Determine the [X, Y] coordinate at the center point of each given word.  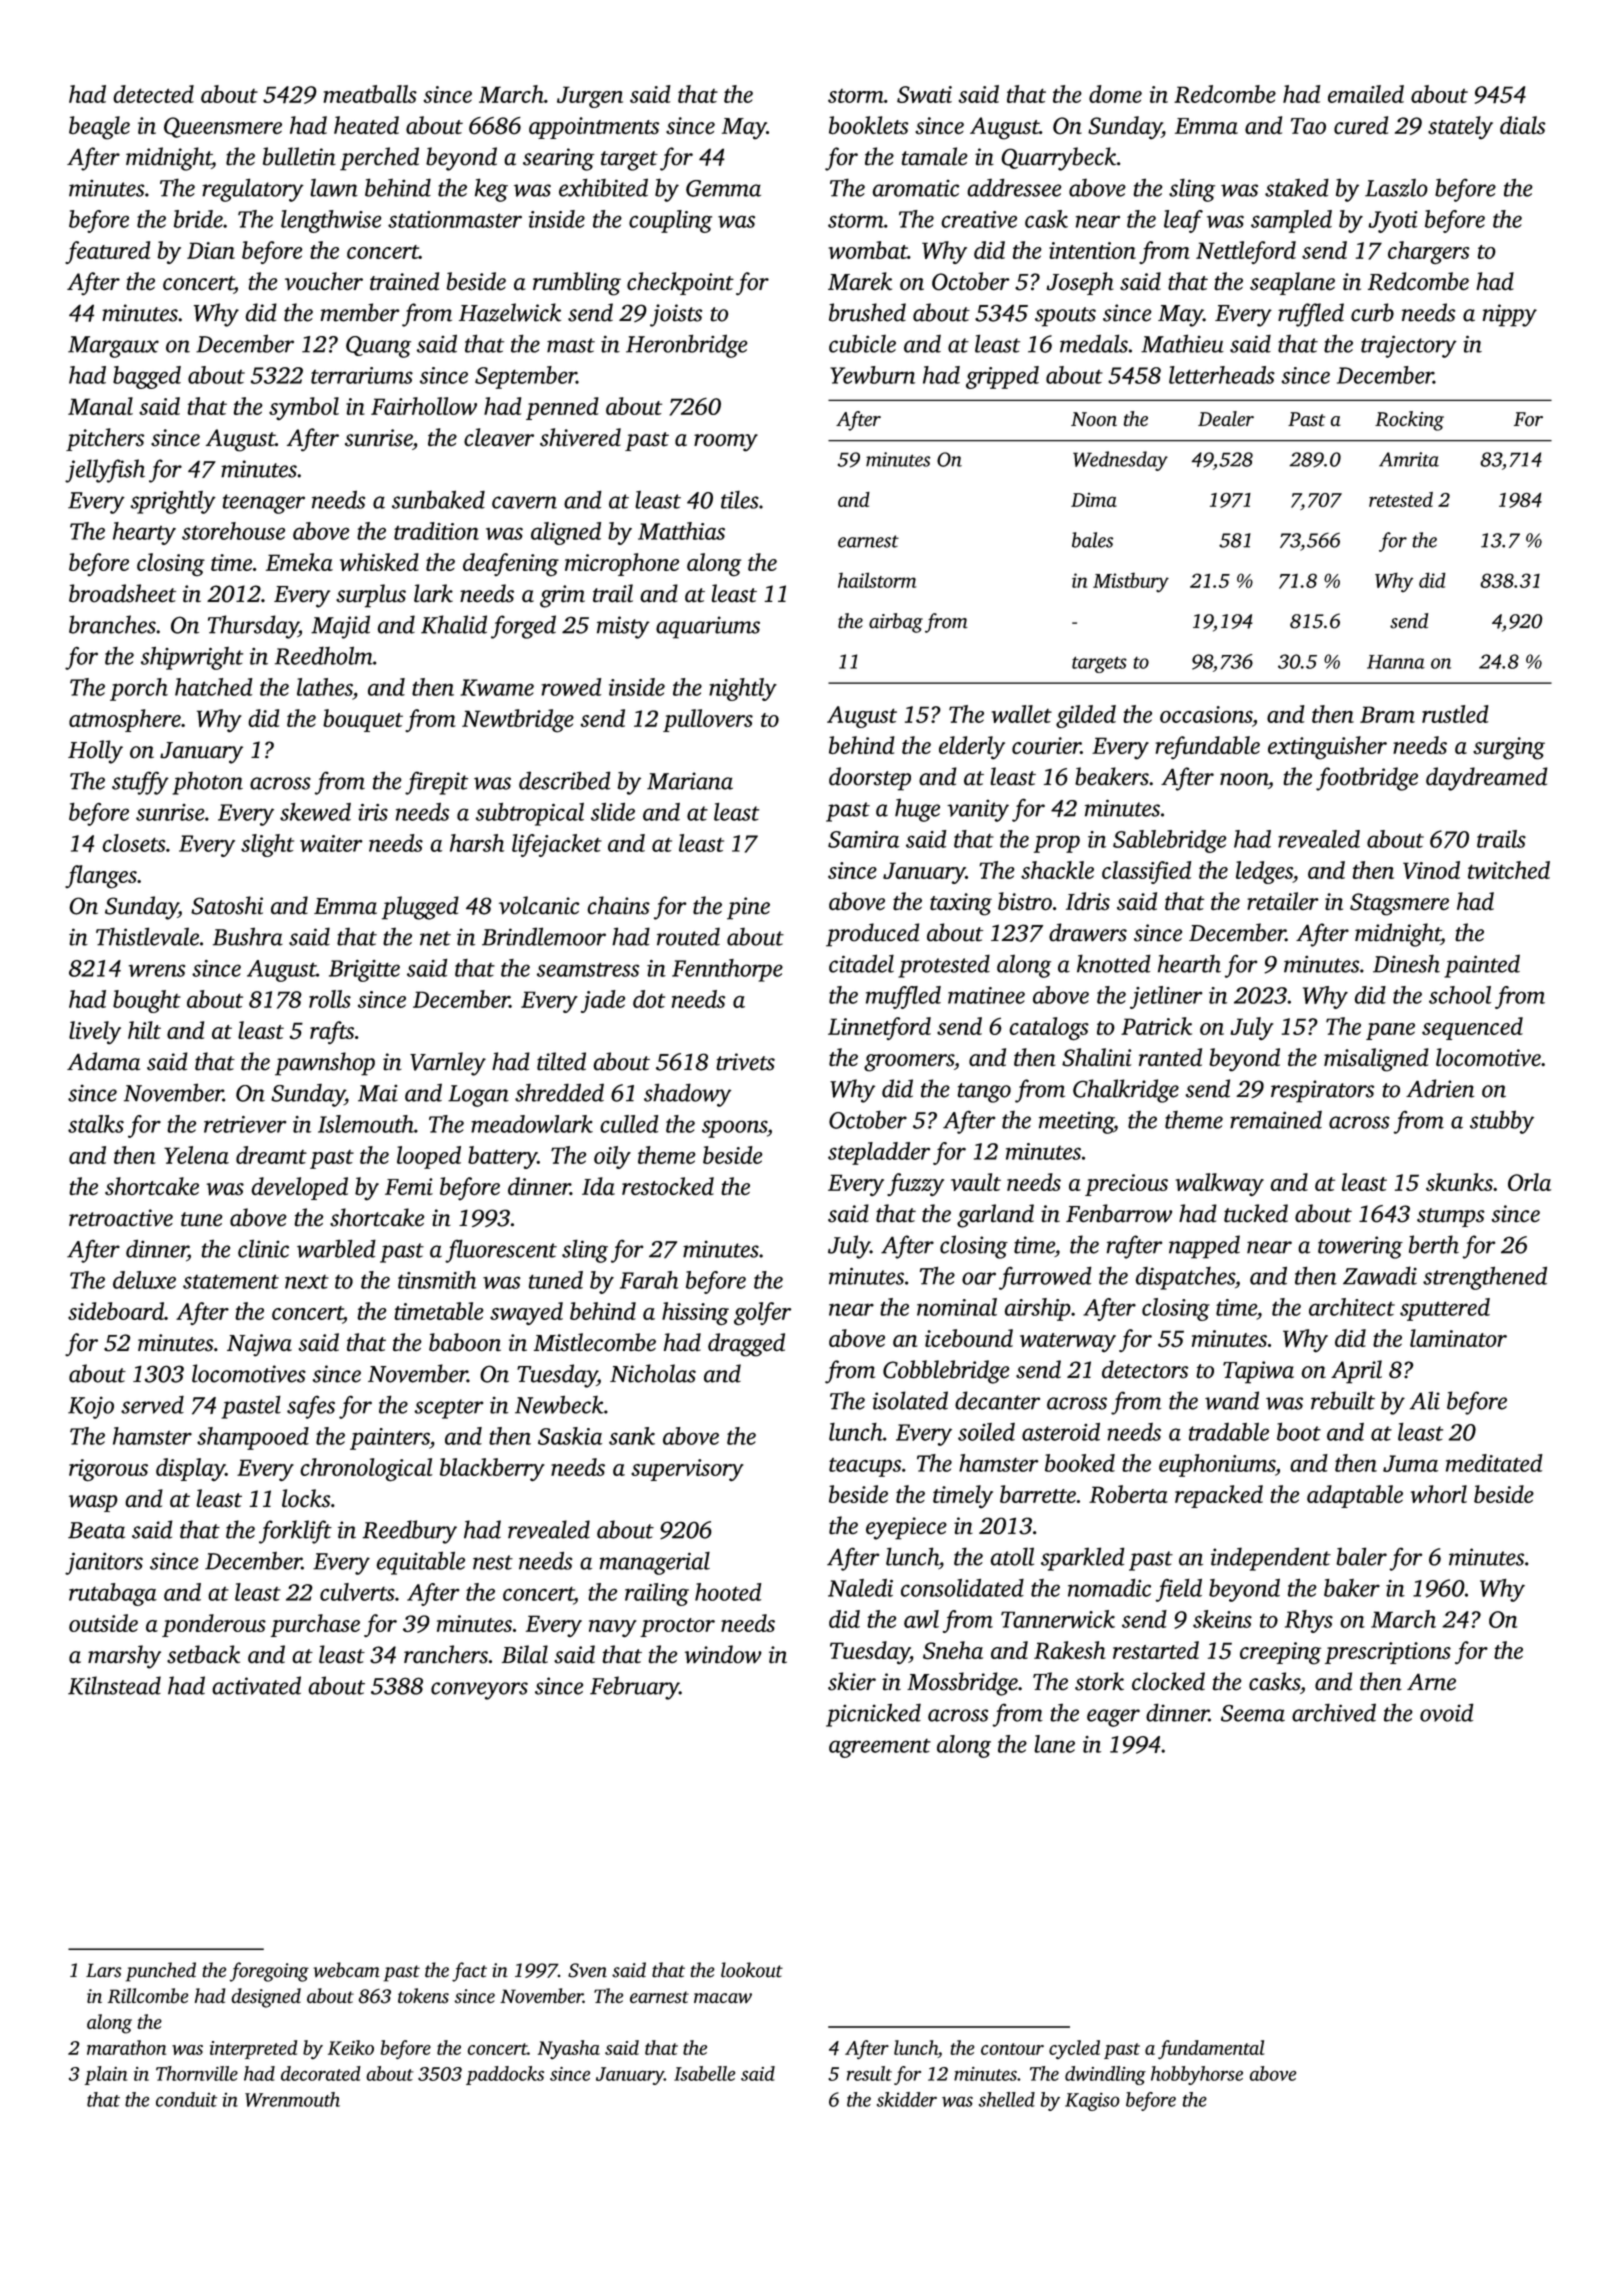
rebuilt [1343, 1400]
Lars [103, 1970]
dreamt [271, 1155]
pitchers [105, 439]
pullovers [708, 720]
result [869, 2073]
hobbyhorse [1197, 2075]
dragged [746, 1345]
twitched [1509, 870]
